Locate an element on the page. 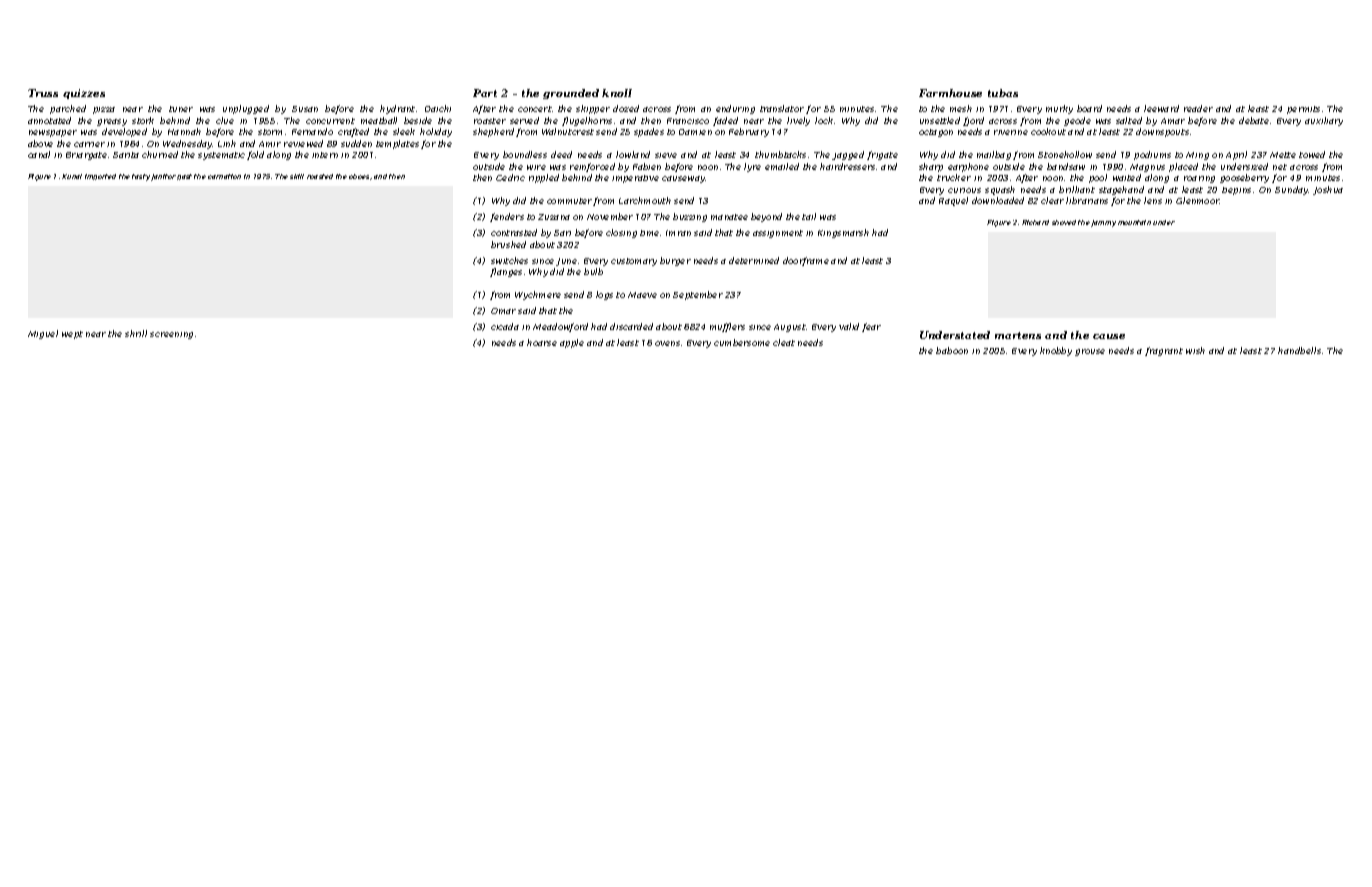  Kunal is located at coordinates (72, 176).
